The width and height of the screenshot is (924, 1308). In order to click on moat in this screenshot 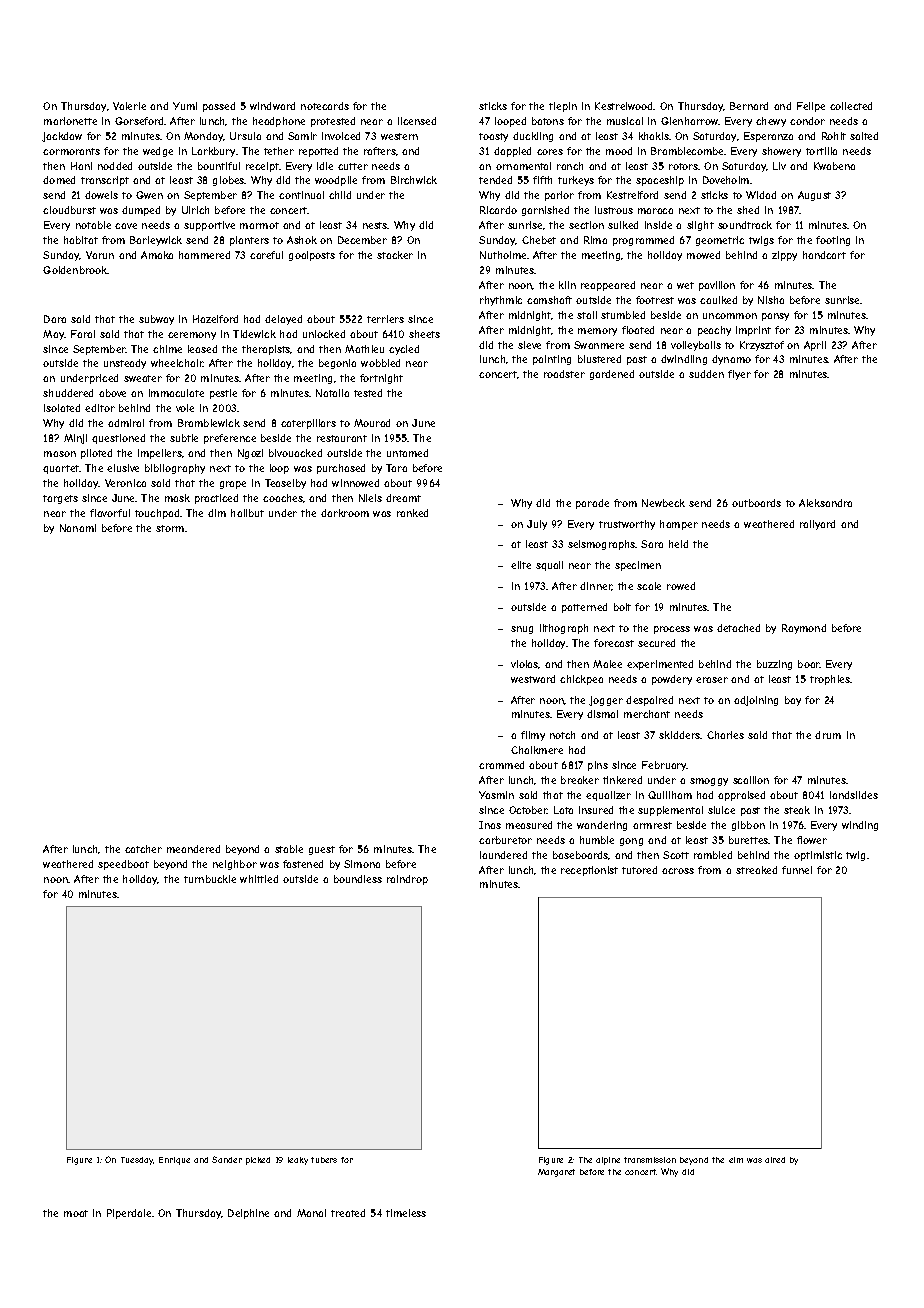, I will do `click(76, 1213)`.
